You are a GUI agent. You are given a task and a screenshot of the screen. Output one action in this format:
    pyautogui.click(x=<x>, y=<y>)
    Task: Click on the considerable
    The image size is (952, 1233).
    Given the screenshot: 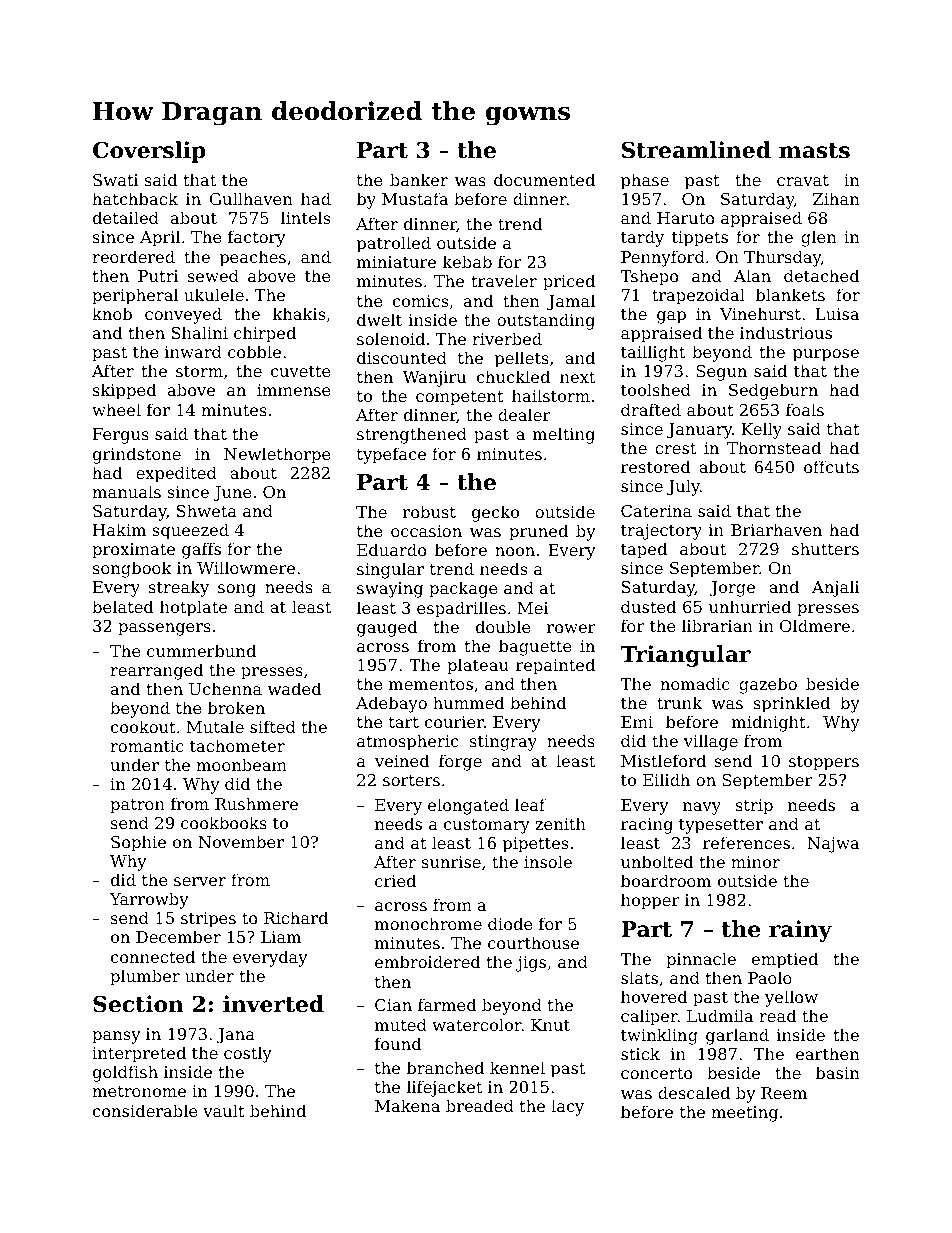 What is the action you would take?
    pyautogui.click(x=145, y=1110)
